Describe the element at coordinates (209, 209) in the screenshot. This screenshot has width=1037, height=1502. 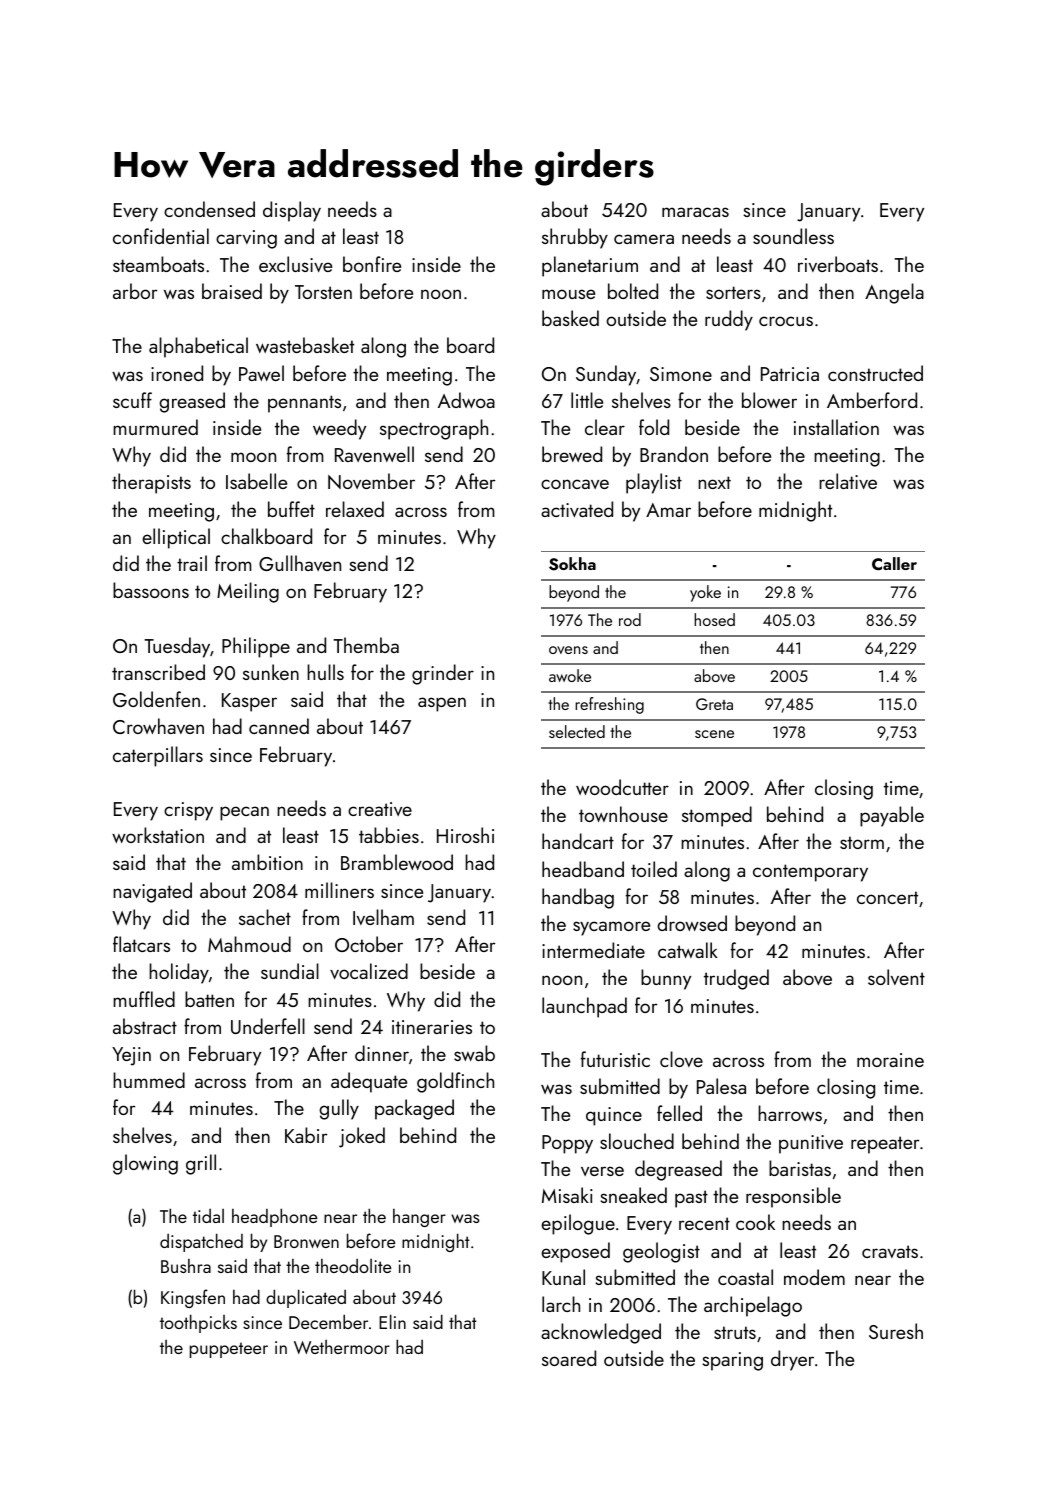
I see `condensed` at that location.
